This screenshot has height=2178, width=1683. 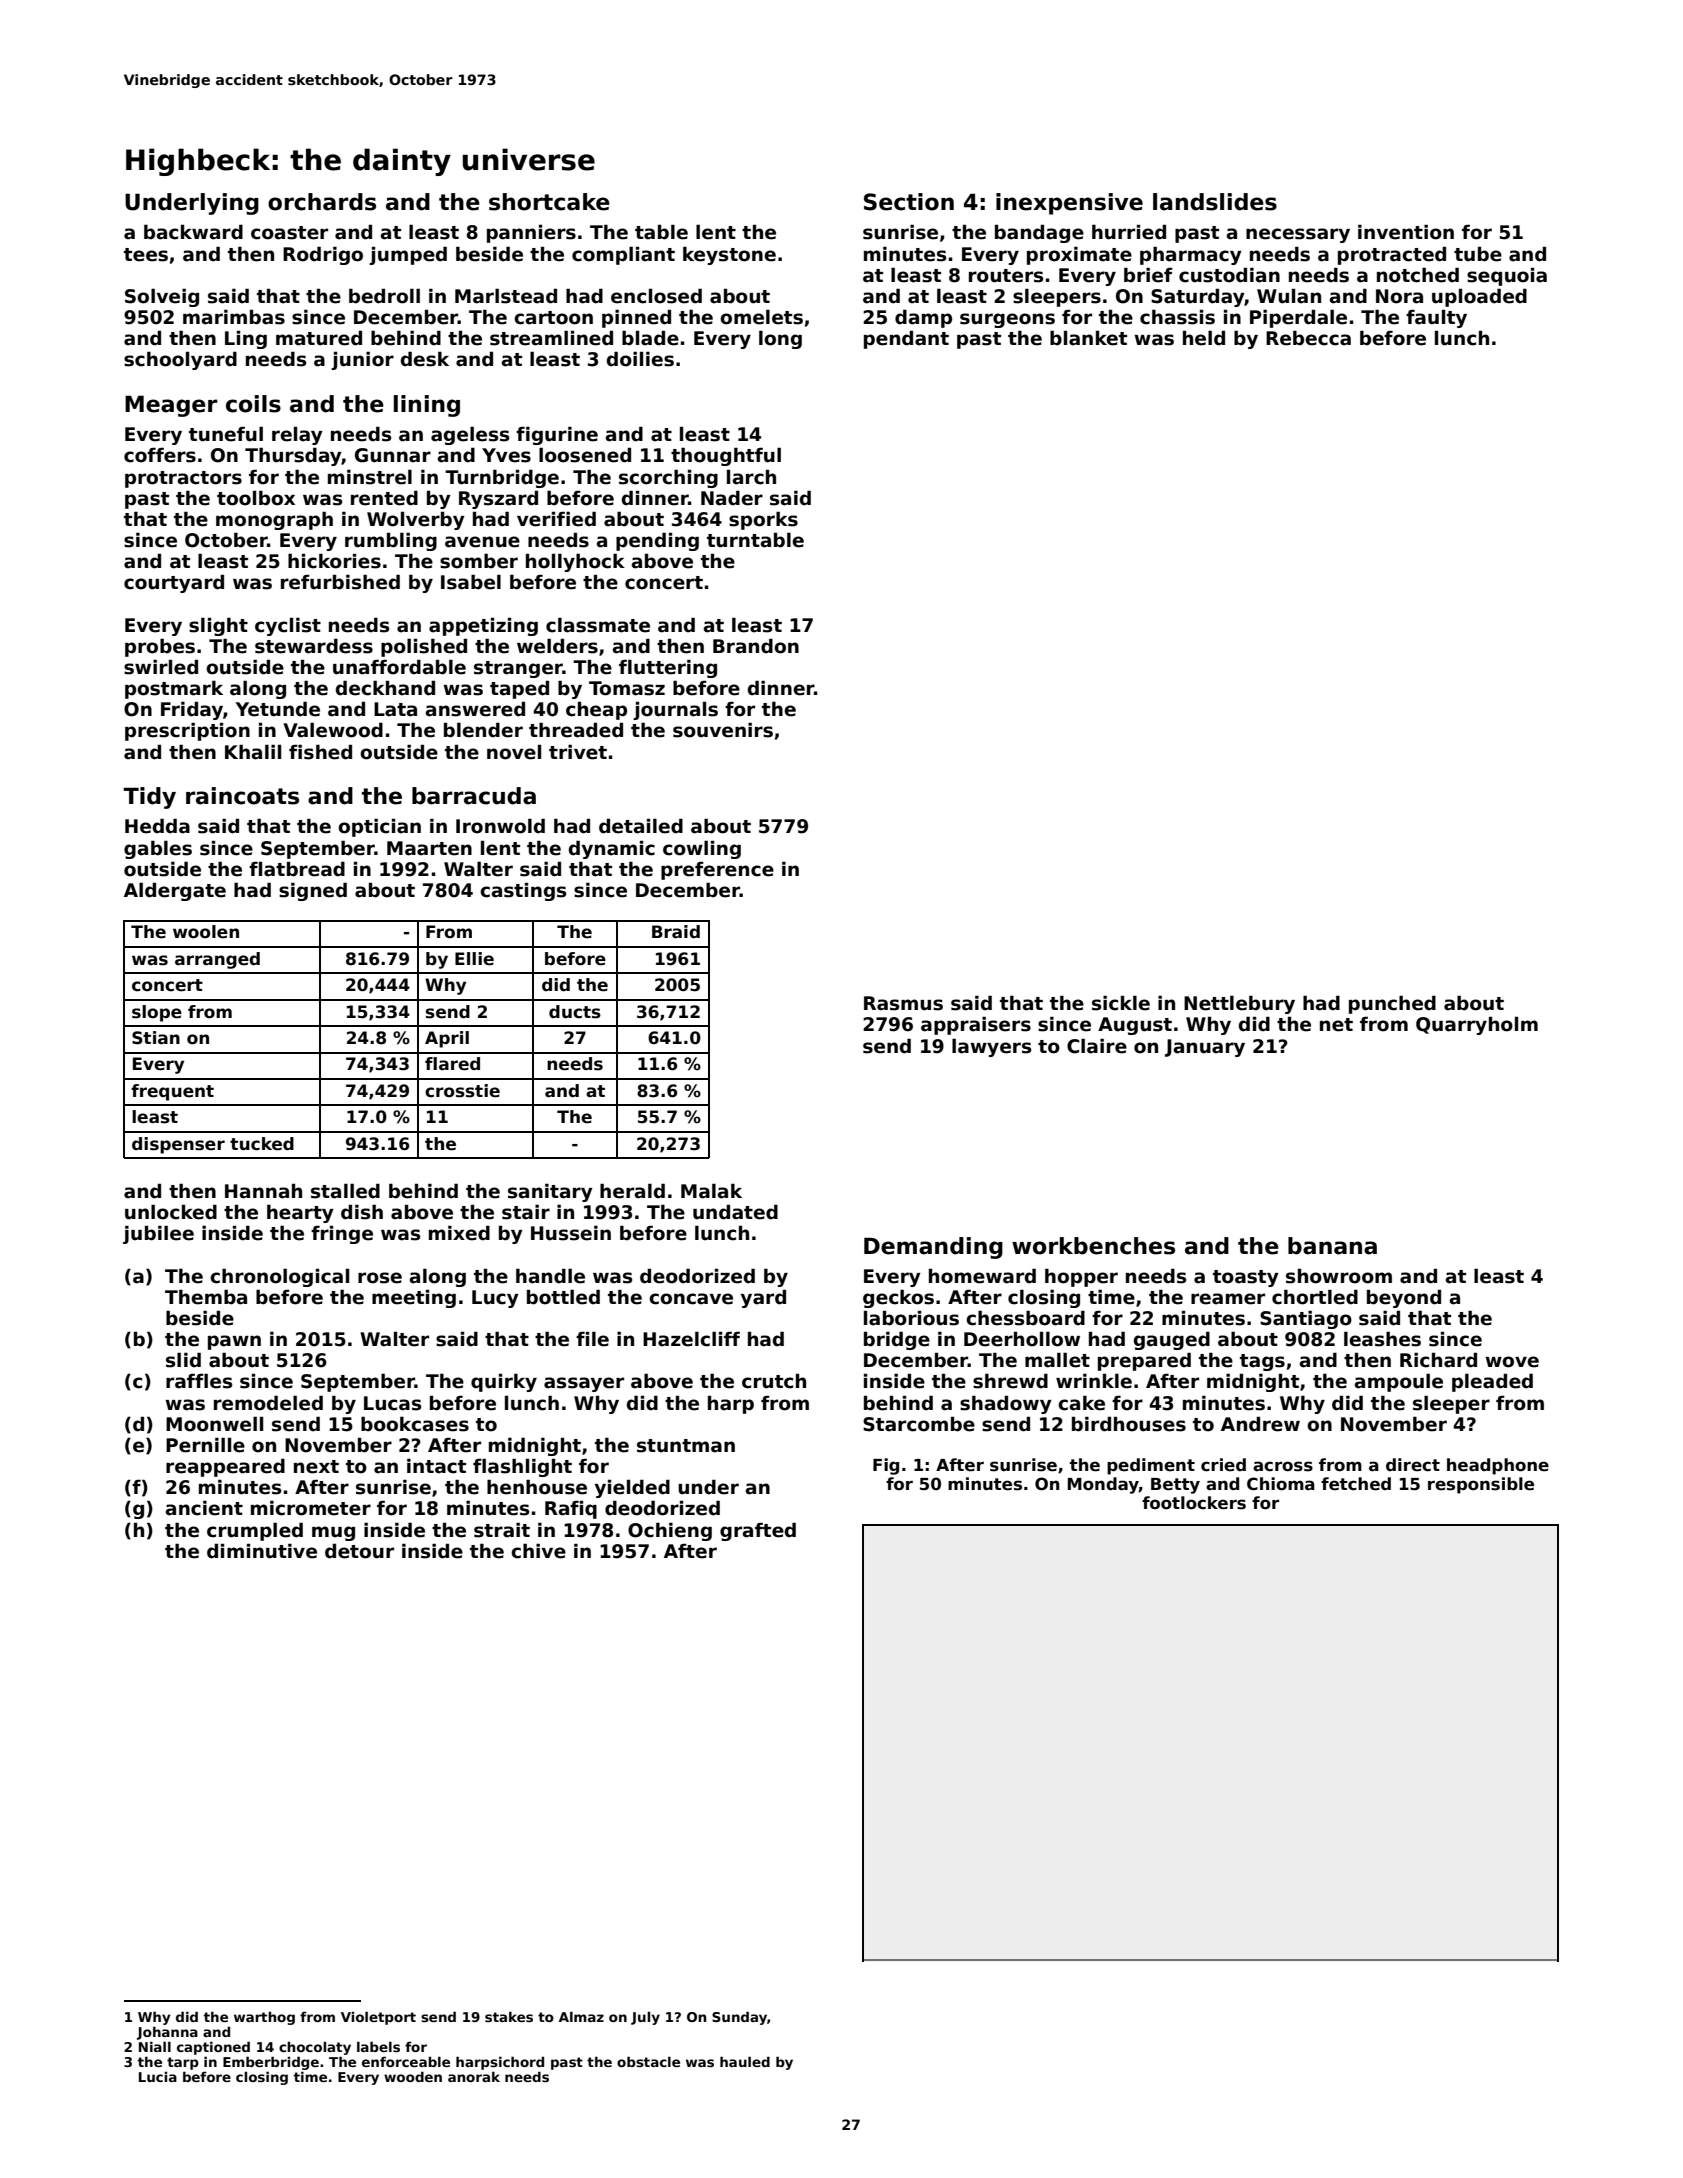 What do you see at coordinates (645, 2018) in the screenshot?
I see `July` at bounding box center [645, 2018].
